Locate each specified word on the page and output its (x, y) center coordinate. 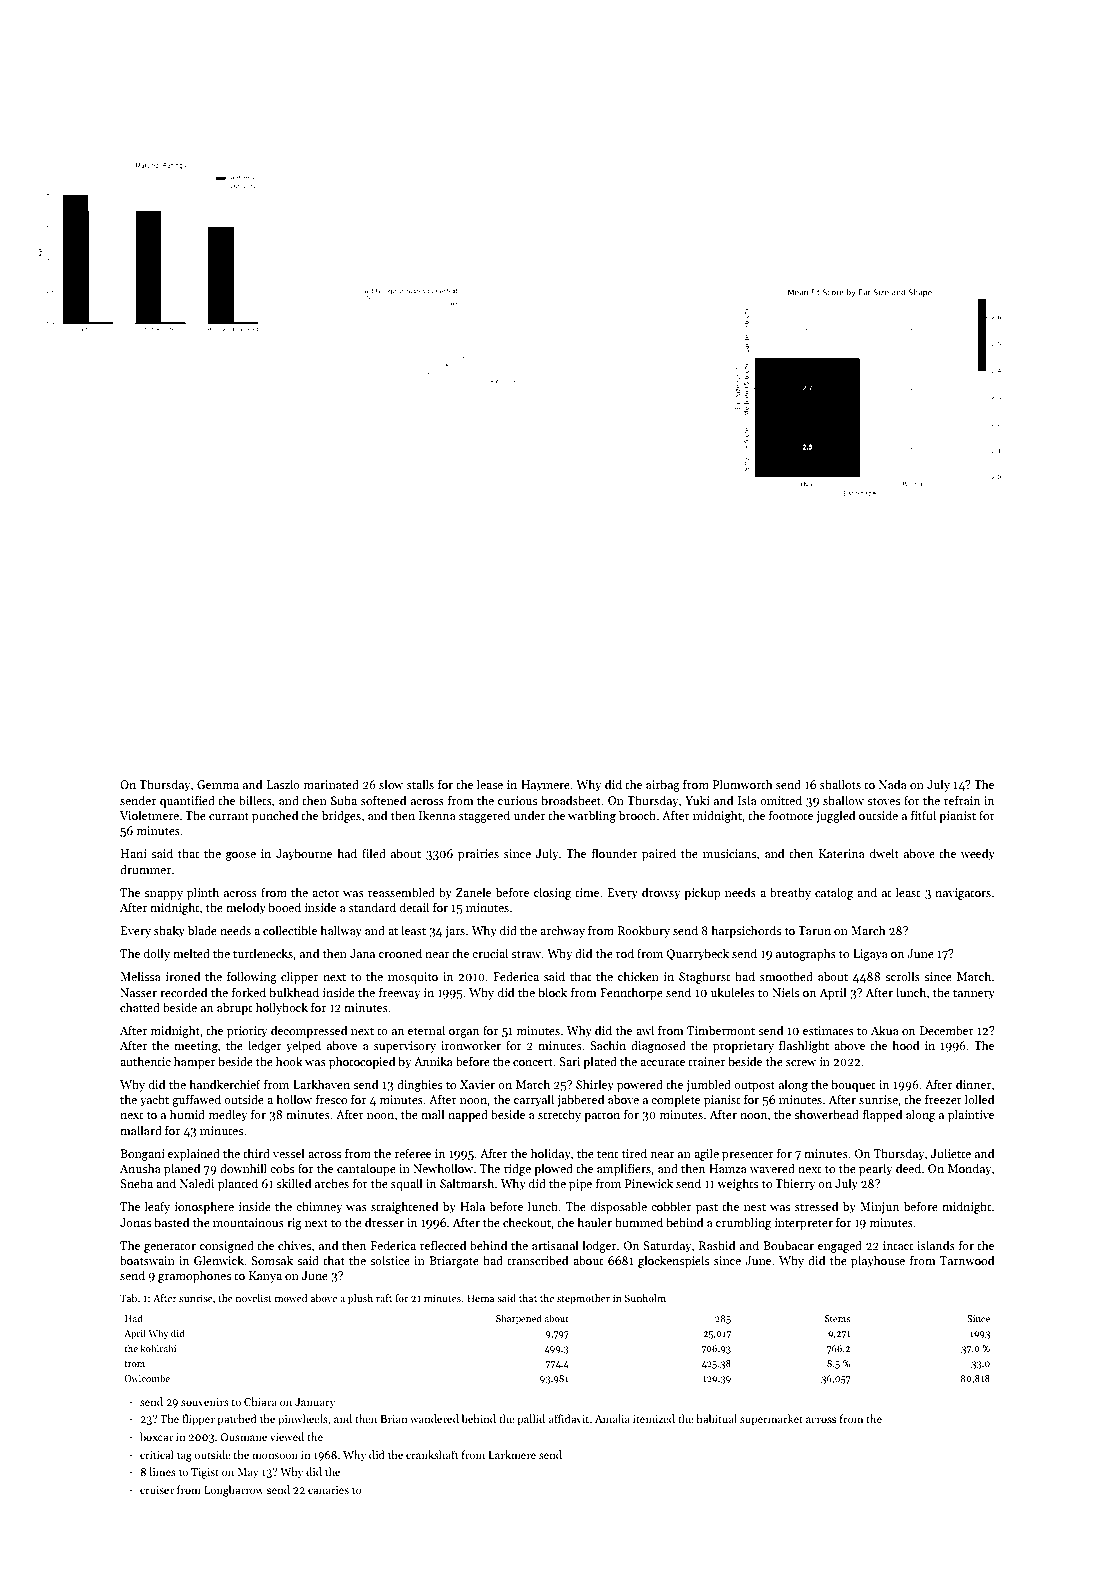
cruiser (157, 1490)
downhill (243, 1168)
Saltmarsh (467, 1183)
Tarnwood (967, 1260)
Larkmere (512, 1454)
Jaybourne (304, 854)
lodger (599, 1246)
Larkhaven (321, 1084)
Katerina (842, 853)
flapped (882, 1115)
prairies (478, 855)
